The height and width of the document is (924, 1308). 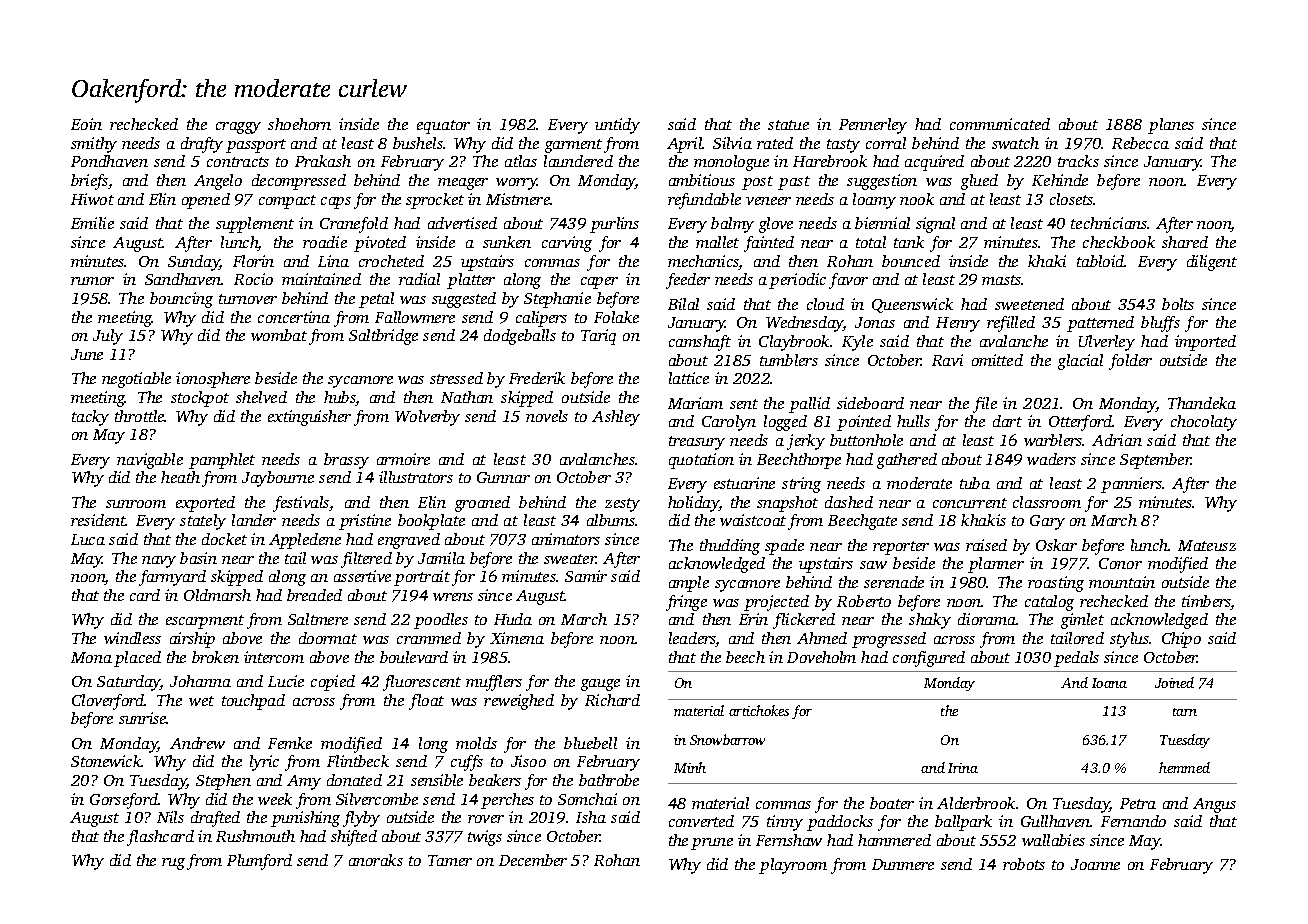 I want to click on veneer, so click(x=768, y=201).
